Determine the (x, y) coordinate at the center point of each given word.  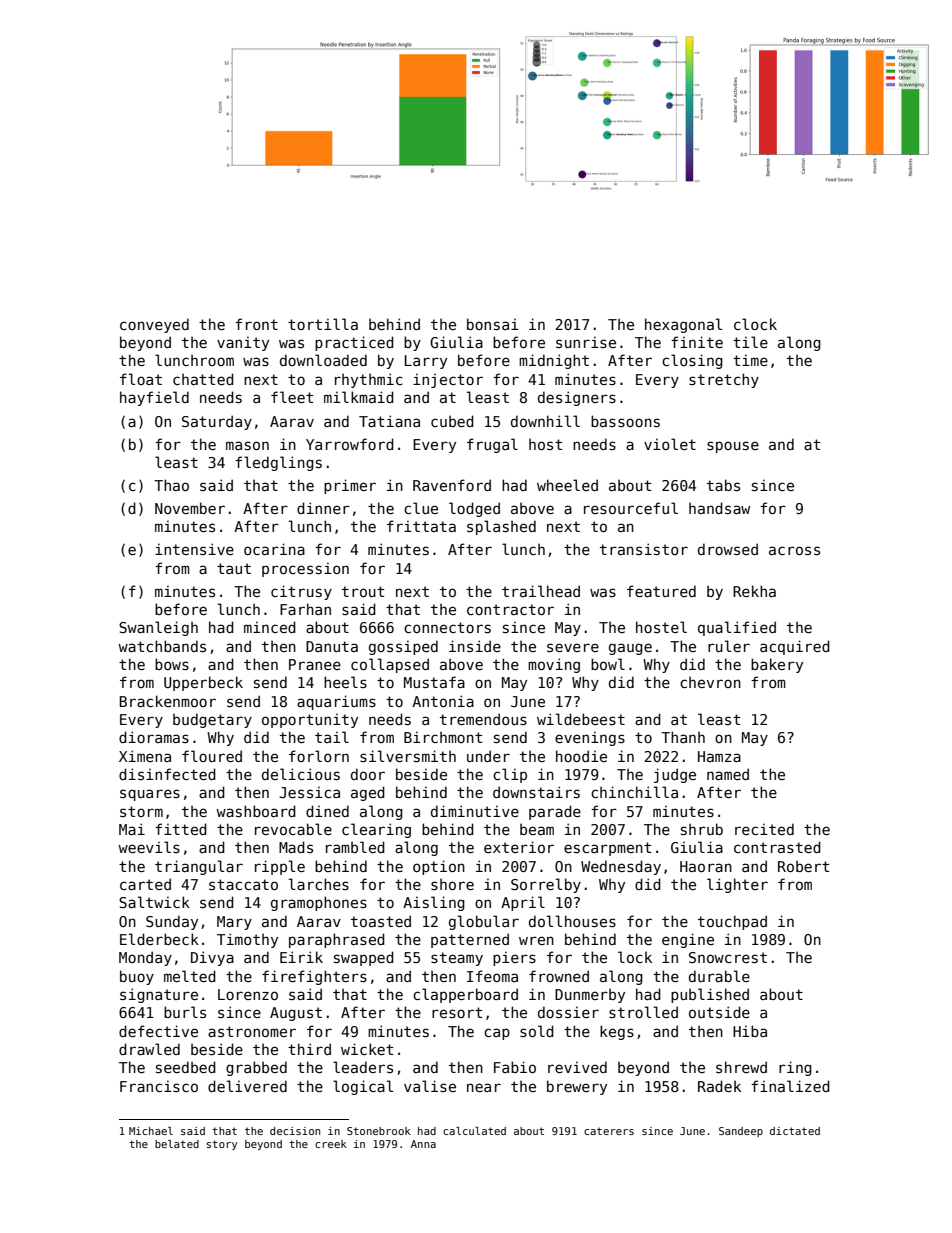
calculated (474, 1131)
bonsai (493, 324)
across (794, 550)
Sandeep (741, 1132)
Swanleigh (158, 628)
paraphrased (337, 940)
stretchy (724, 380)
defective (158, 1031)
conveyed (154, 325)
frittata (421, 526)
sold (537, 1031)
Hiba (750, 1031)
